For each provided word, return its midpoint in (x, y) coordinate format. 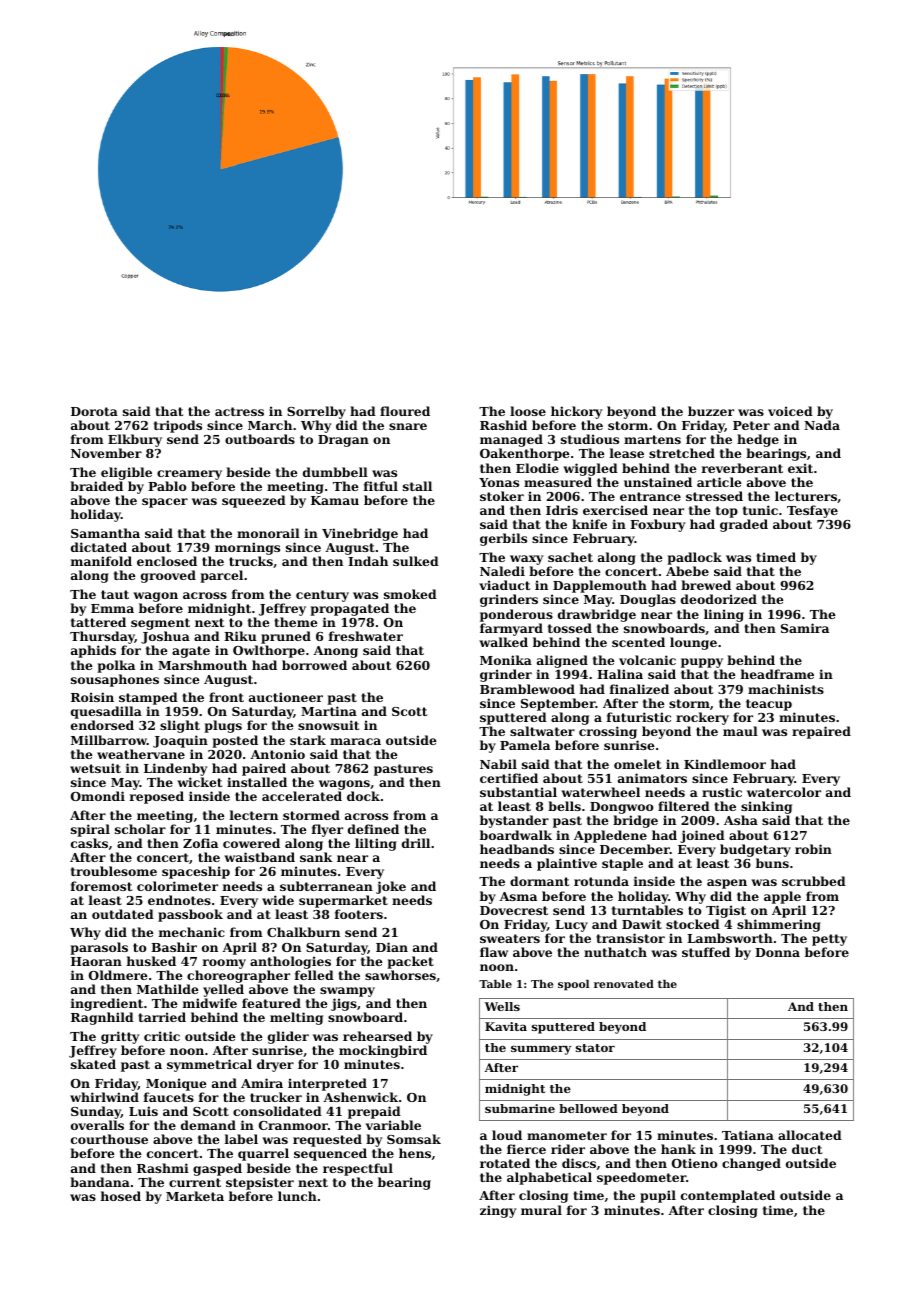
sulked (416, 561)
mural (541, 1210)
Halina (620, 674)
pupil (658, 1196)
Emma (112, 608)
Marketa (195, 1196)
